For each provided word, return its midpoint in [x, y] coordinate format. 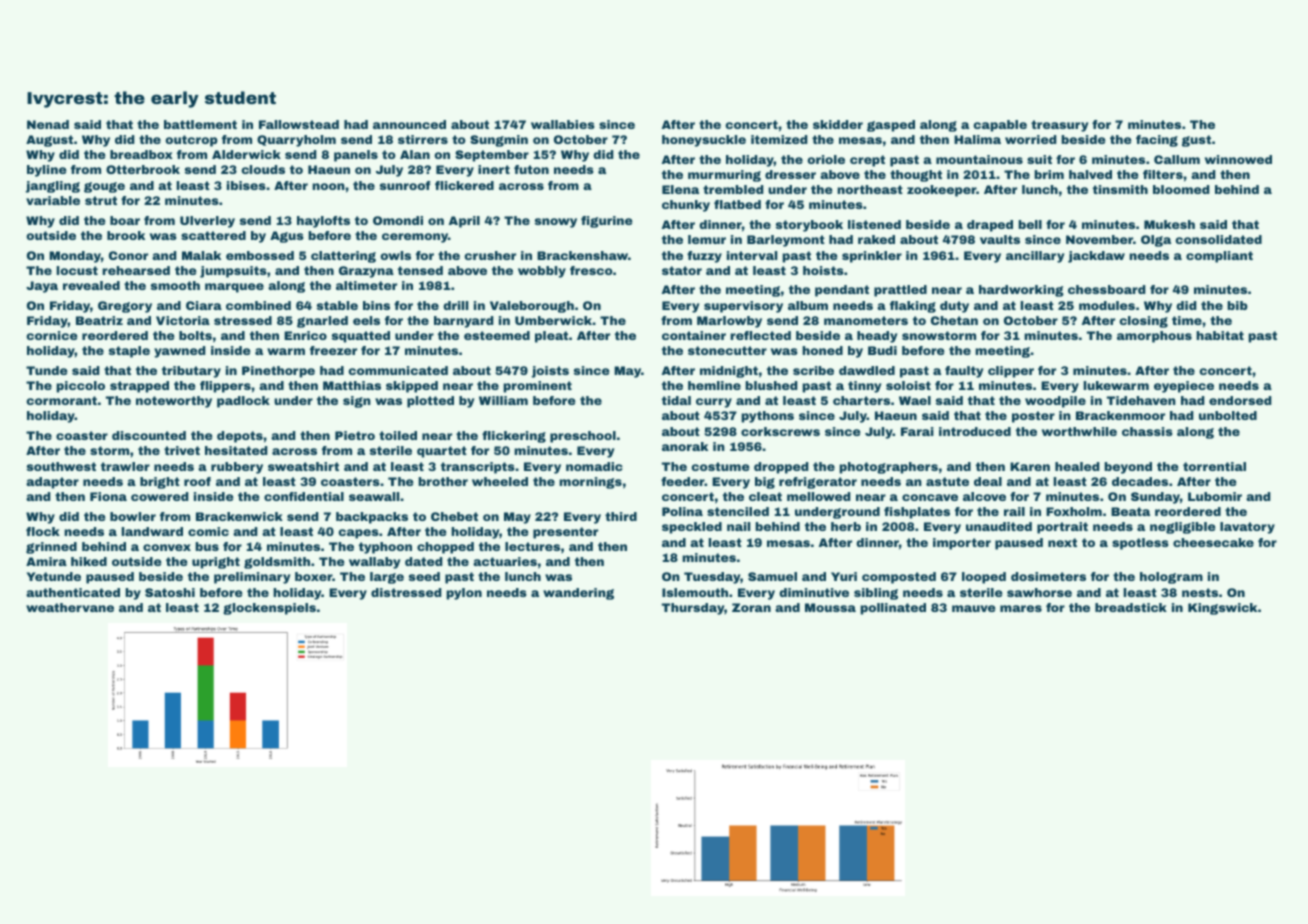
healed [1077, 466]
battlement [200, 124]
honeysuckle [704, 141]
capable [1000, 126]
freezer [333, 350]
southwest [61, 466]
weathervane [70, 607]
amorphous [1154, 337]
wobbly [542, 272]
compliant [1219, 257]
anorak [685, 446]
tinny [864, 387]
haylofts [323, 222]
